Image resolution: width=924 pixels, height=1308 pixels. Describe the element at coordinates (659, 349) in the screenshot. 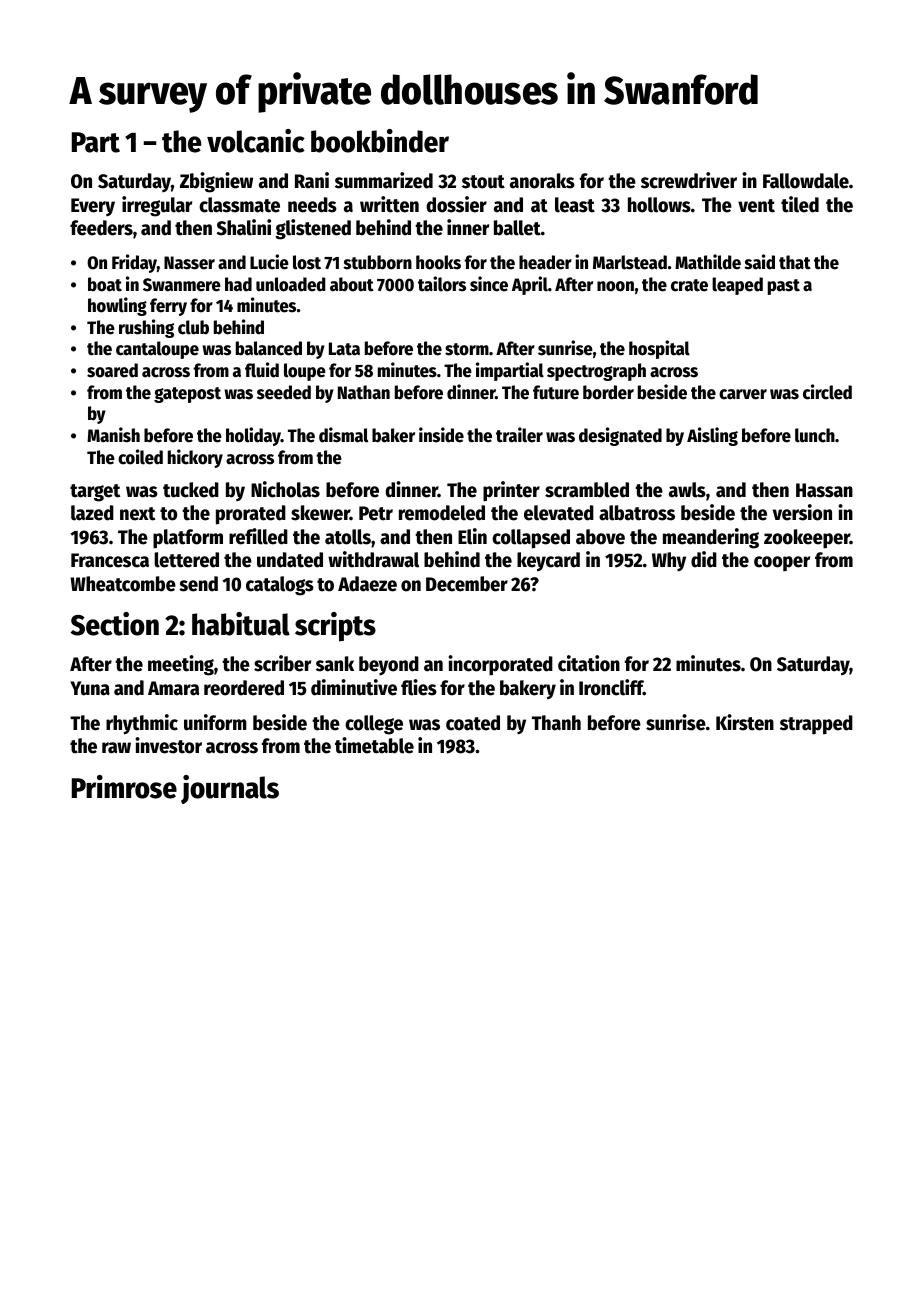

I see `hospital` at that location.
